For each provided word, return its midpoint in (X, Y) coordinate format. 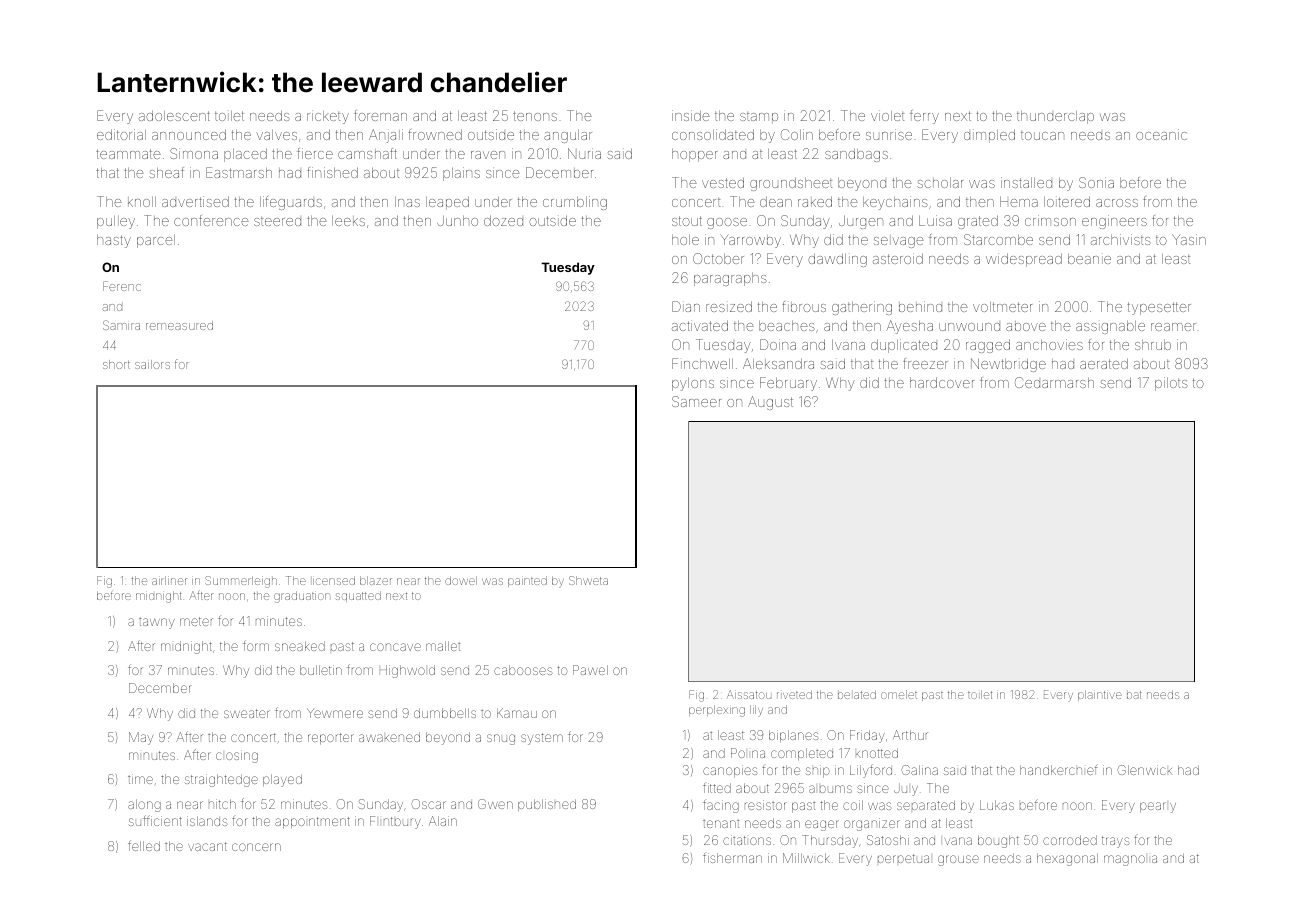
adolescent (174, 115)
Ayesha (909, 327)
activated (700, 325)
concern (256, 847)
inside (691, 115)
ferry (924, 117)
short (116, 364)
